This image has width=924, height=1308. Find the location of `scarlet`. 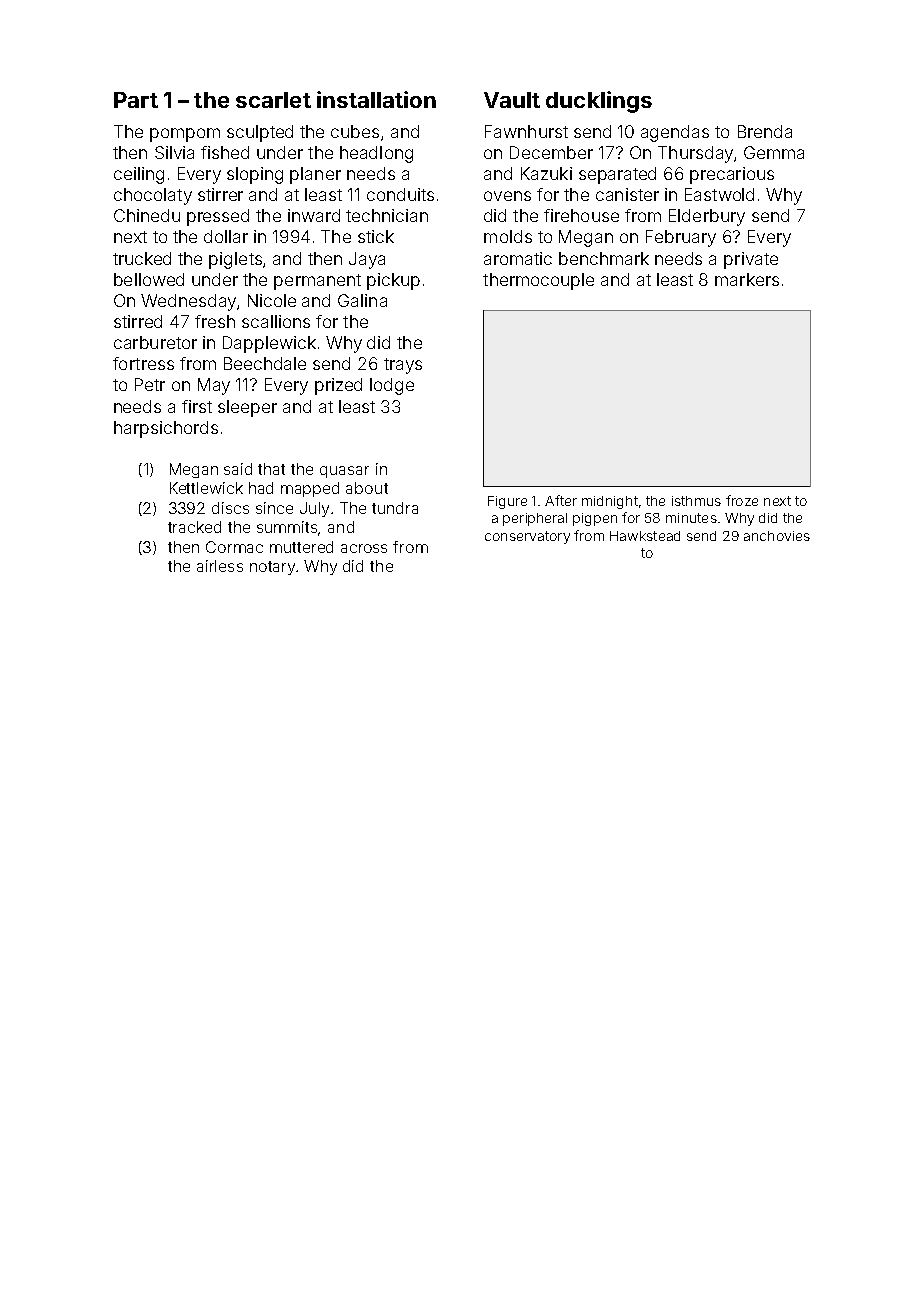

scarlet is located at coordinates (273, 100).
